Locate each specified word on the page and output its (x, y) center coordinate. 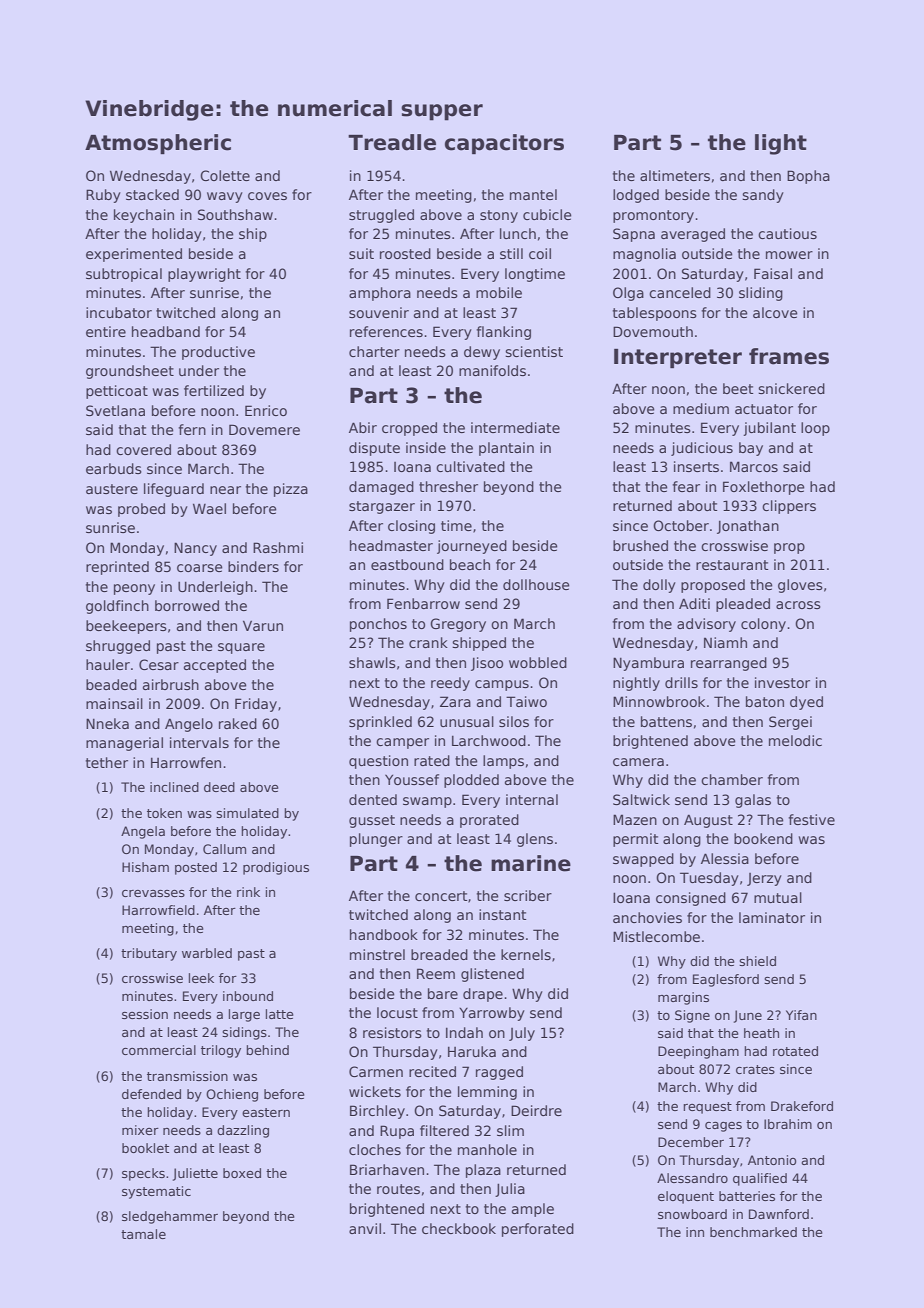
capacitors (504, 144)
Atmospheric (158, 144)
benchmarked (753, 1232)
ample (533, 1210)
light (781, 144)
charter (374, 351)
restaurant (732, 565)
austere (112, 489)
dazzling (243, 1131)
